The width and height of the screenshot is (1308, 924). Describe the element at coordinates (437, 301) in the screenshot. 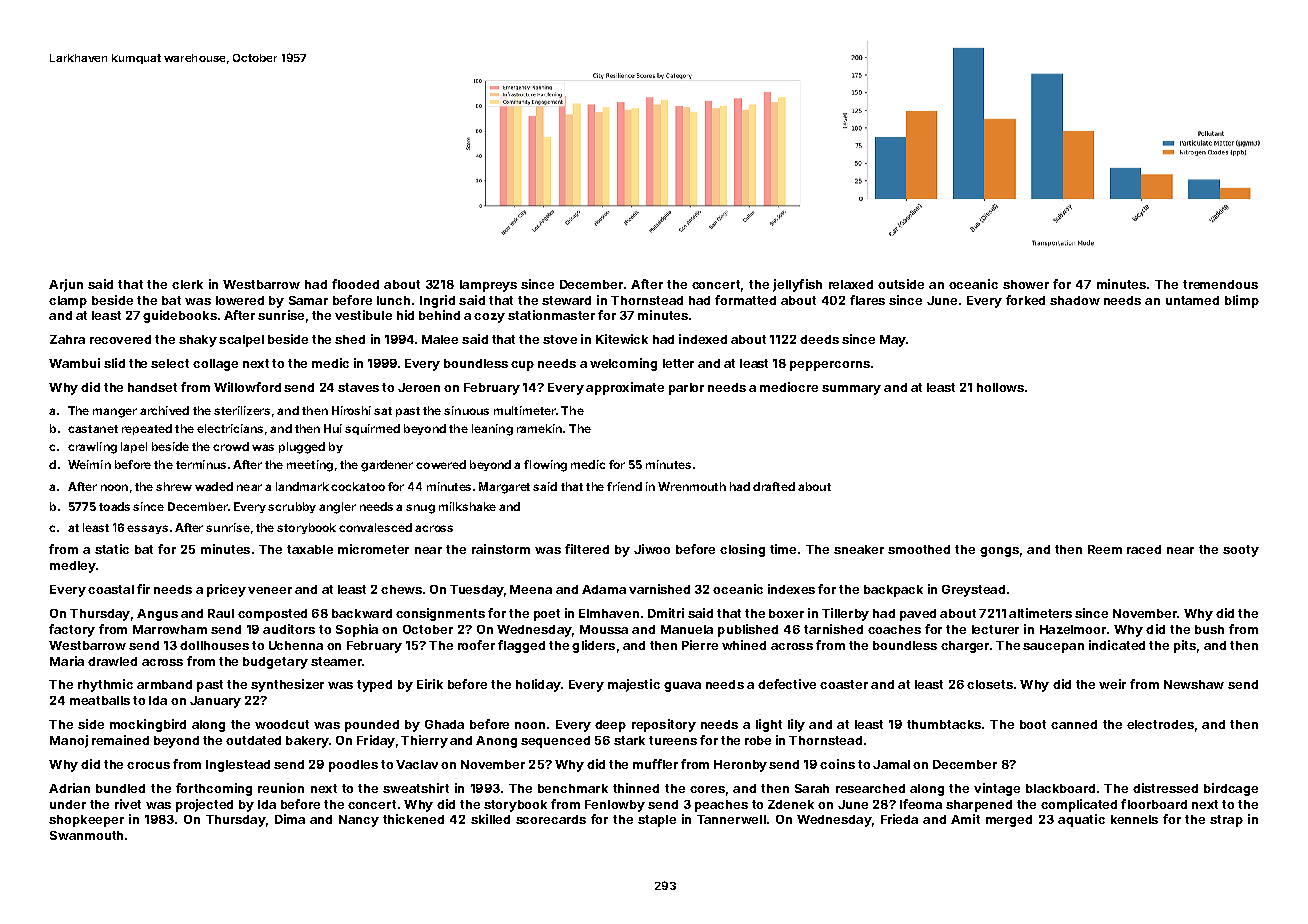

I see `Ingrid` at that location.
